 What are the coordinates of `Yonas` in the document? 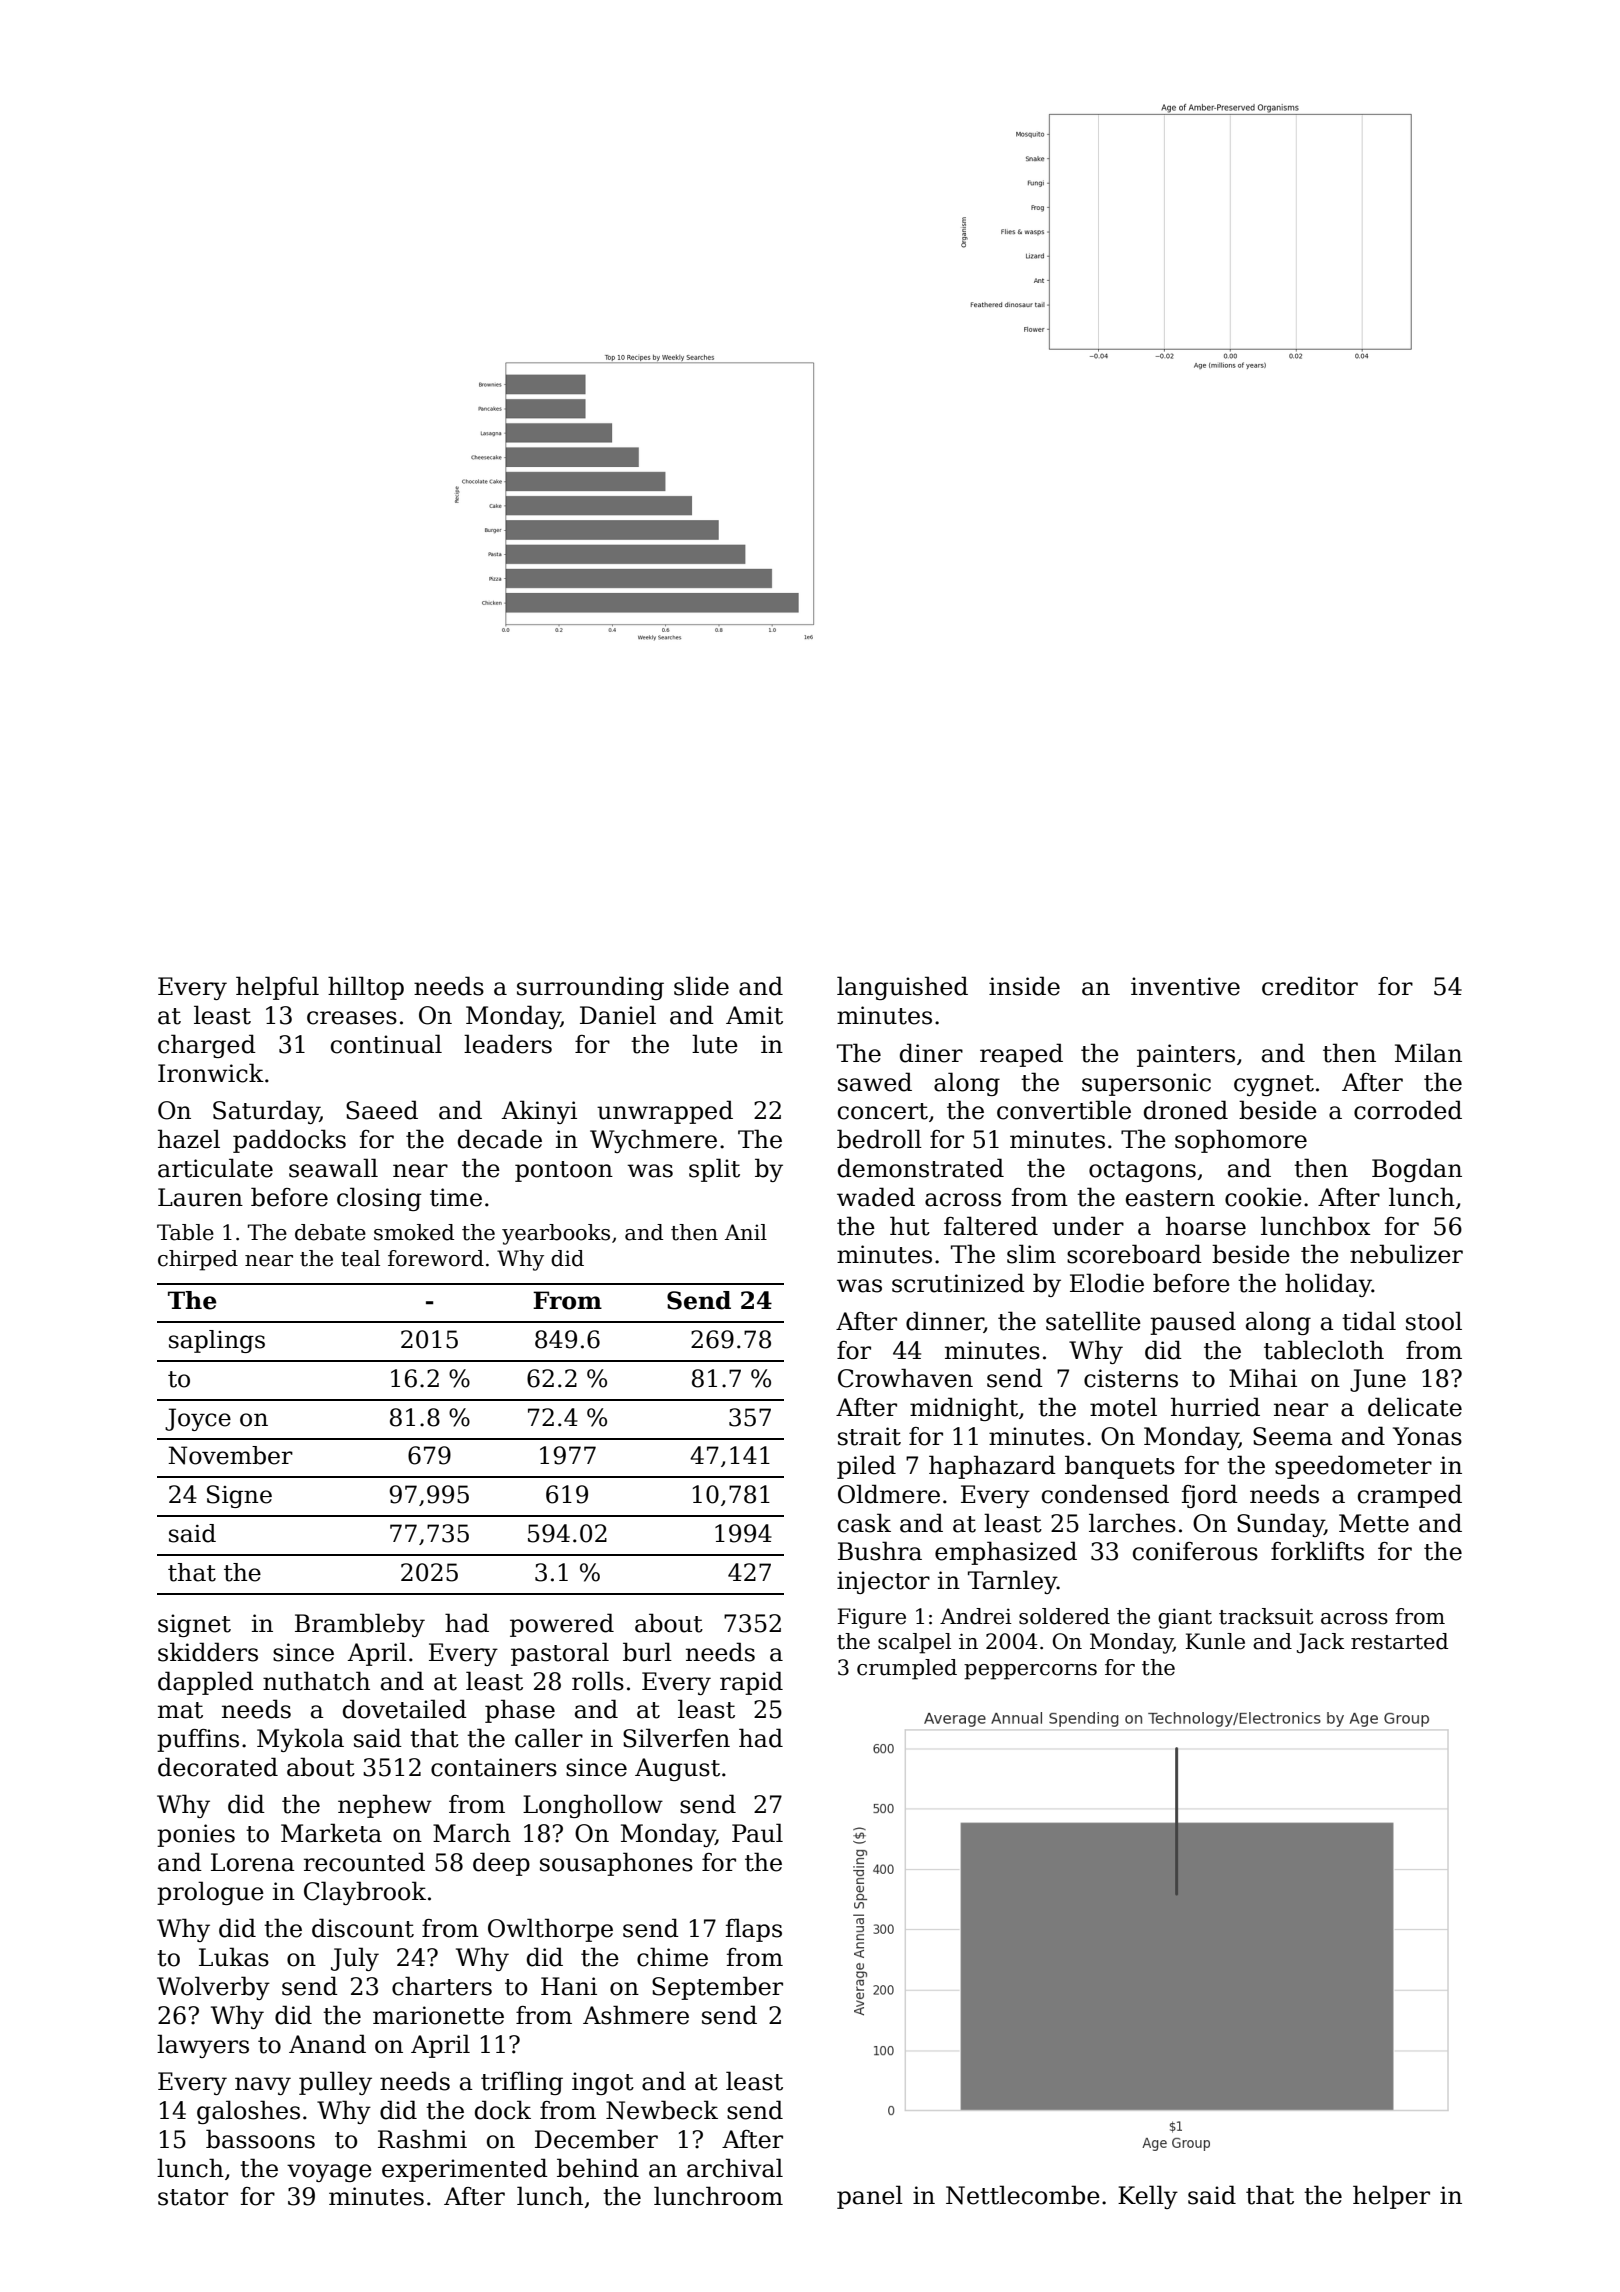 It's located at (1427, 1436).
